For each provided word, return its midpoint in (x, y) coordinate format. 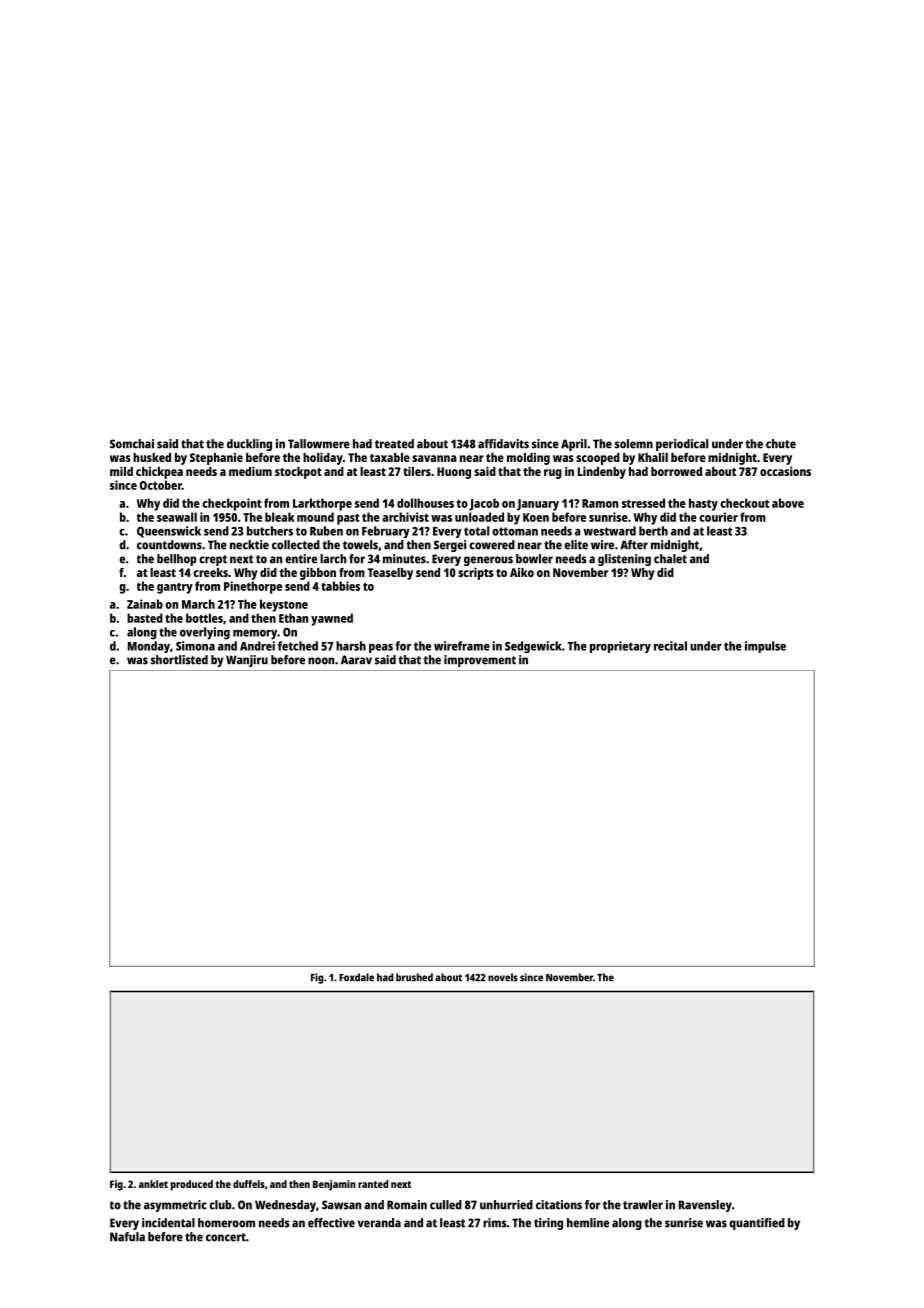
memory (255, 635)
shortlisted (179, 660)
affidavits (503, 444)
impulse (765, 647)
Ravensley (705, 1206)
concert (226, 1237)
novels (503, 977)
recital (670, 646)
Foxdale (356, 977)
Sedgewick (533, 647)
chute (781, 444)
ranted (373, 1184)
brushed (414, 977)
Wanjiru (247, 661)
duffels (249, 1184)
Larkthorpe (322, 504)
